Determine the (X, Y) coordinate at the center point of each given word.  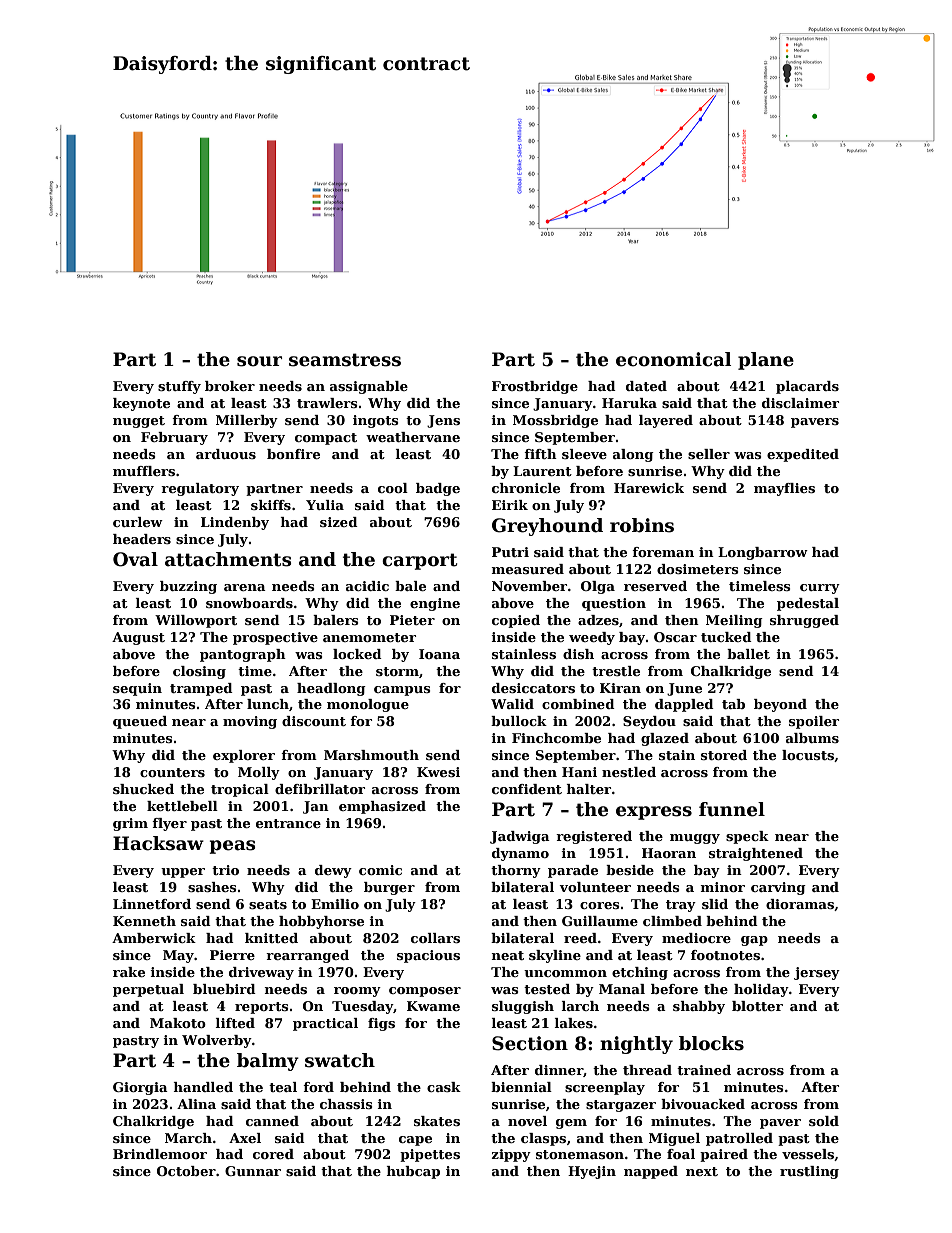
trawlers (327, 403)
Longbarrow (763, 553)
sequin (137, 689)
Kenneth (144, 921)
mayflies (784, 489)
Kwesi (438, 772)
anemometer (369, 637)
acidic (367, 586)
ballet (748, 654)
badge (438, 489)
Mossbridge (555, 421)
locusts (808, 755)
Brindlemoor (160, 1154)
